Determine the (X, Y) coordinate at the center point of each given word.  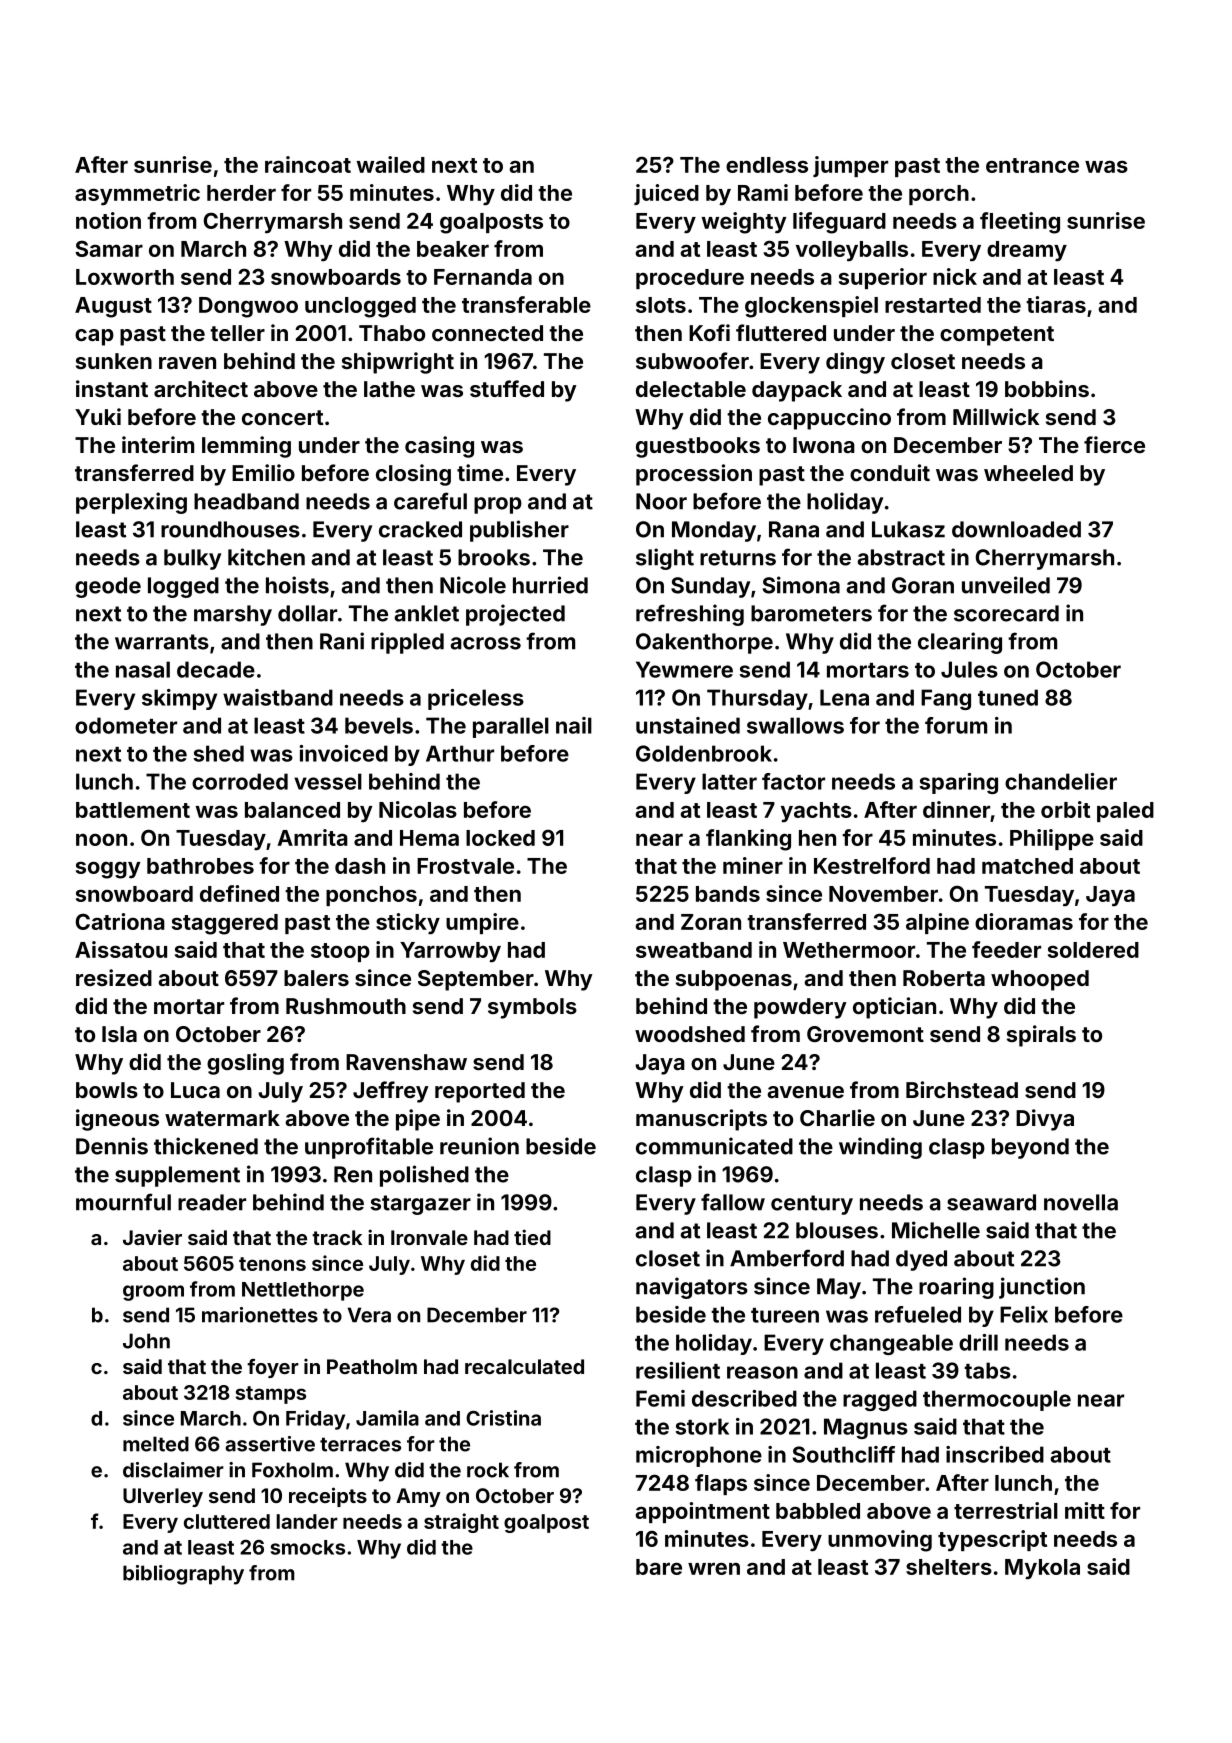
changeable (891, 1344)
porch (939, 195)
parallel (511, 727)
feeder (1006, 949)
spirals (1041, 1036)
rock (488, 1470)
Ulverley (163, 1497)
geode (108, 587)
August (113, 307)
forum (956, 725)
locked (500, 838)
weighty (744, 223)
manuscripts (701, 1120)
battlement (133, 810)
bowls (107, 1090)
